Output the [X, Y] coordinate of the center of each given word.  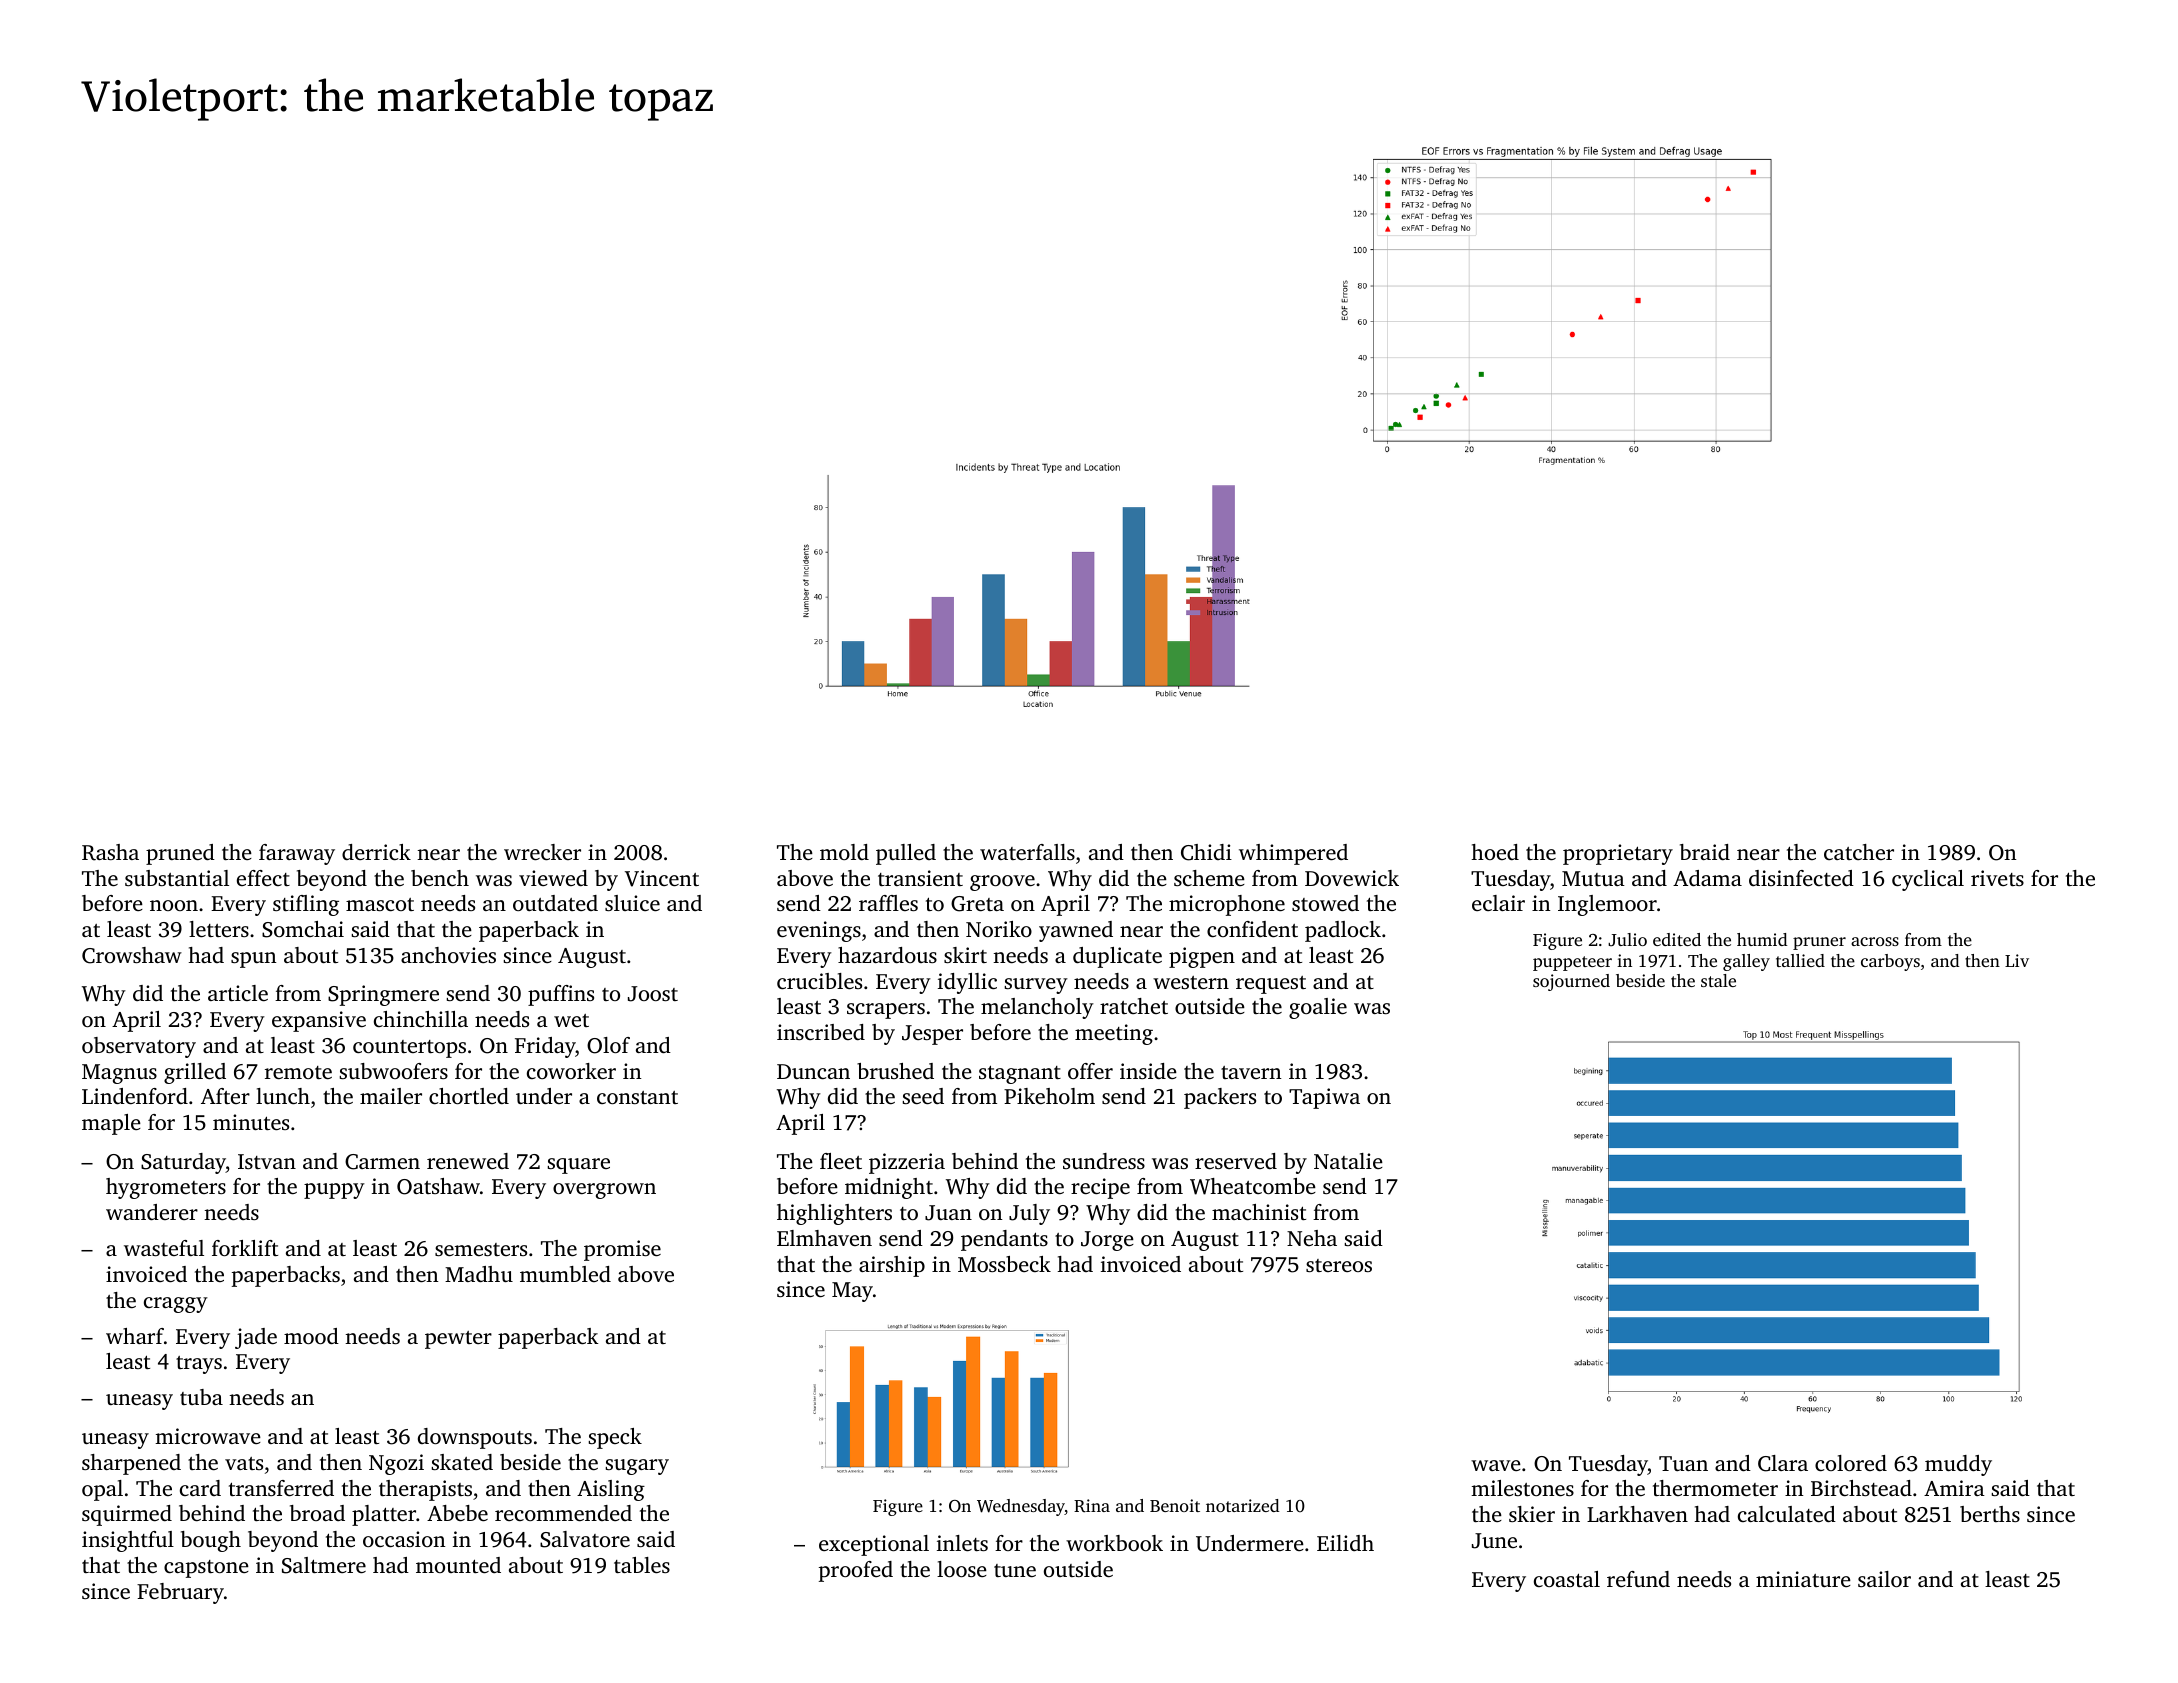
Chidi [1206, 852]
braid [1705, 852]
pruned [180, 854]
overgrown [604, 1191]
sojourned [1571, 982]
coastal [1567, 1579]
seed [923, 1096]
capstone [206, 1569]
